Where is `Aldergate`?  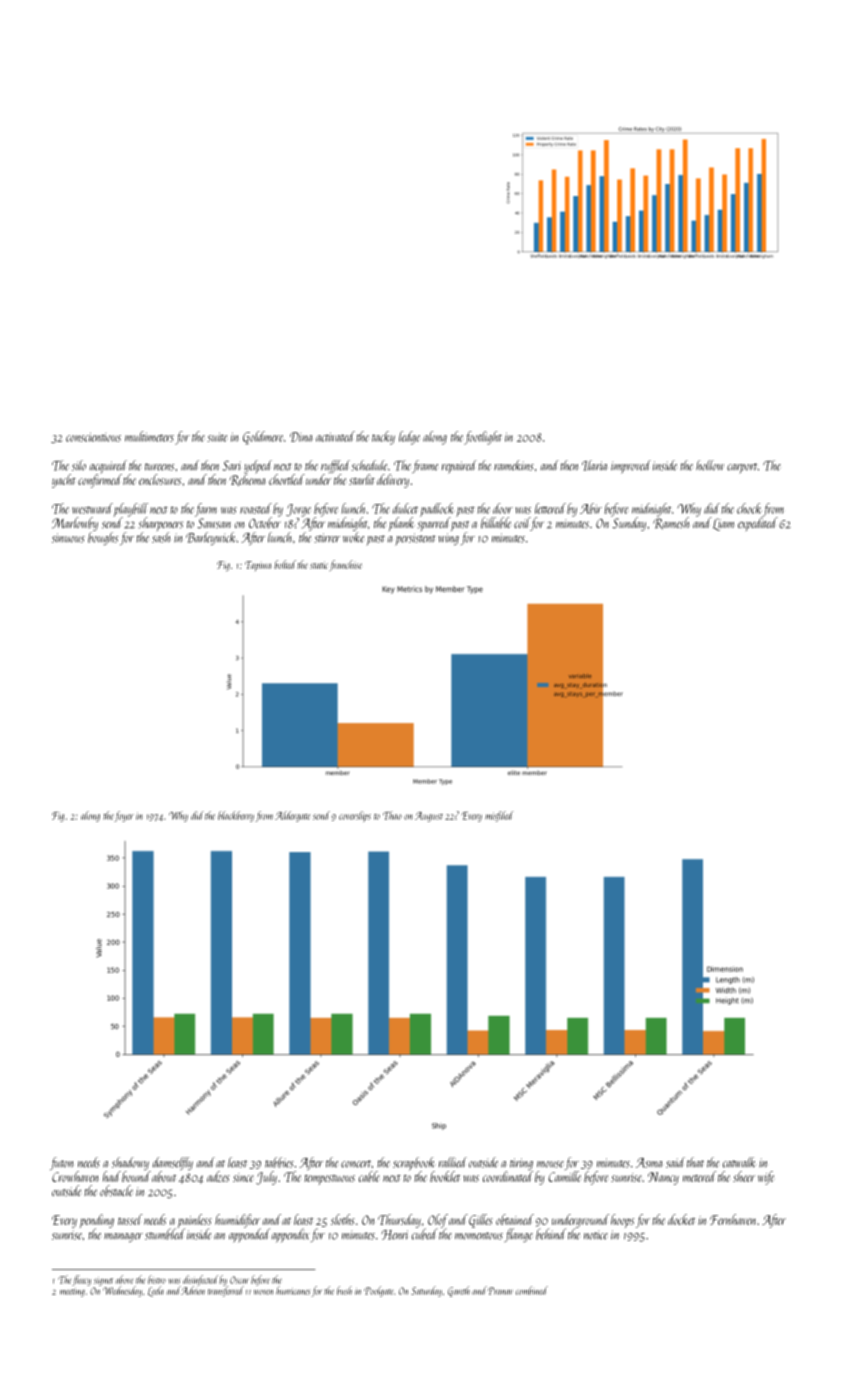 Aldergate is located at coordinates (292, 816).
